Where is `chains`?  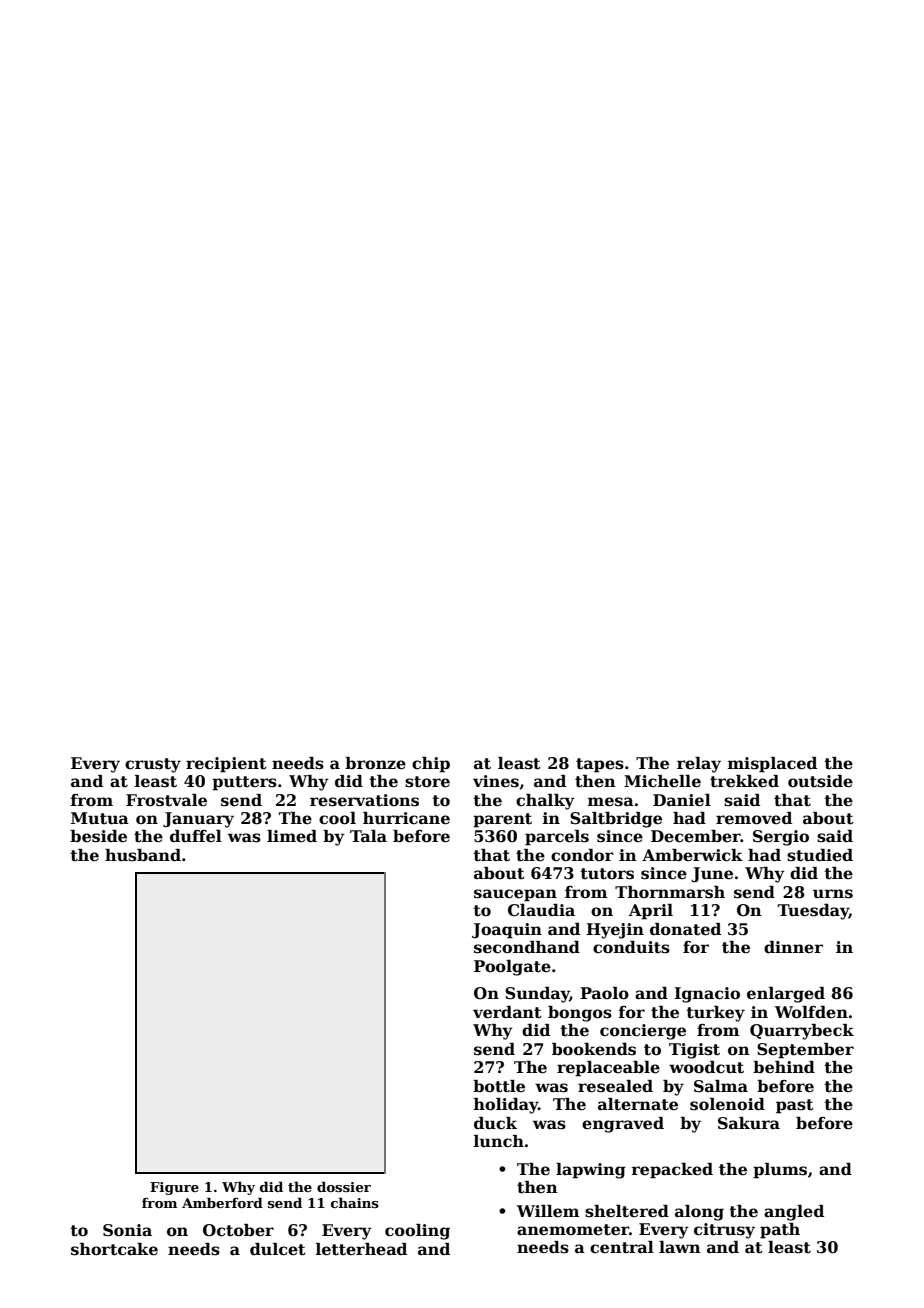
chains is located at coordinates (355, 1202).
